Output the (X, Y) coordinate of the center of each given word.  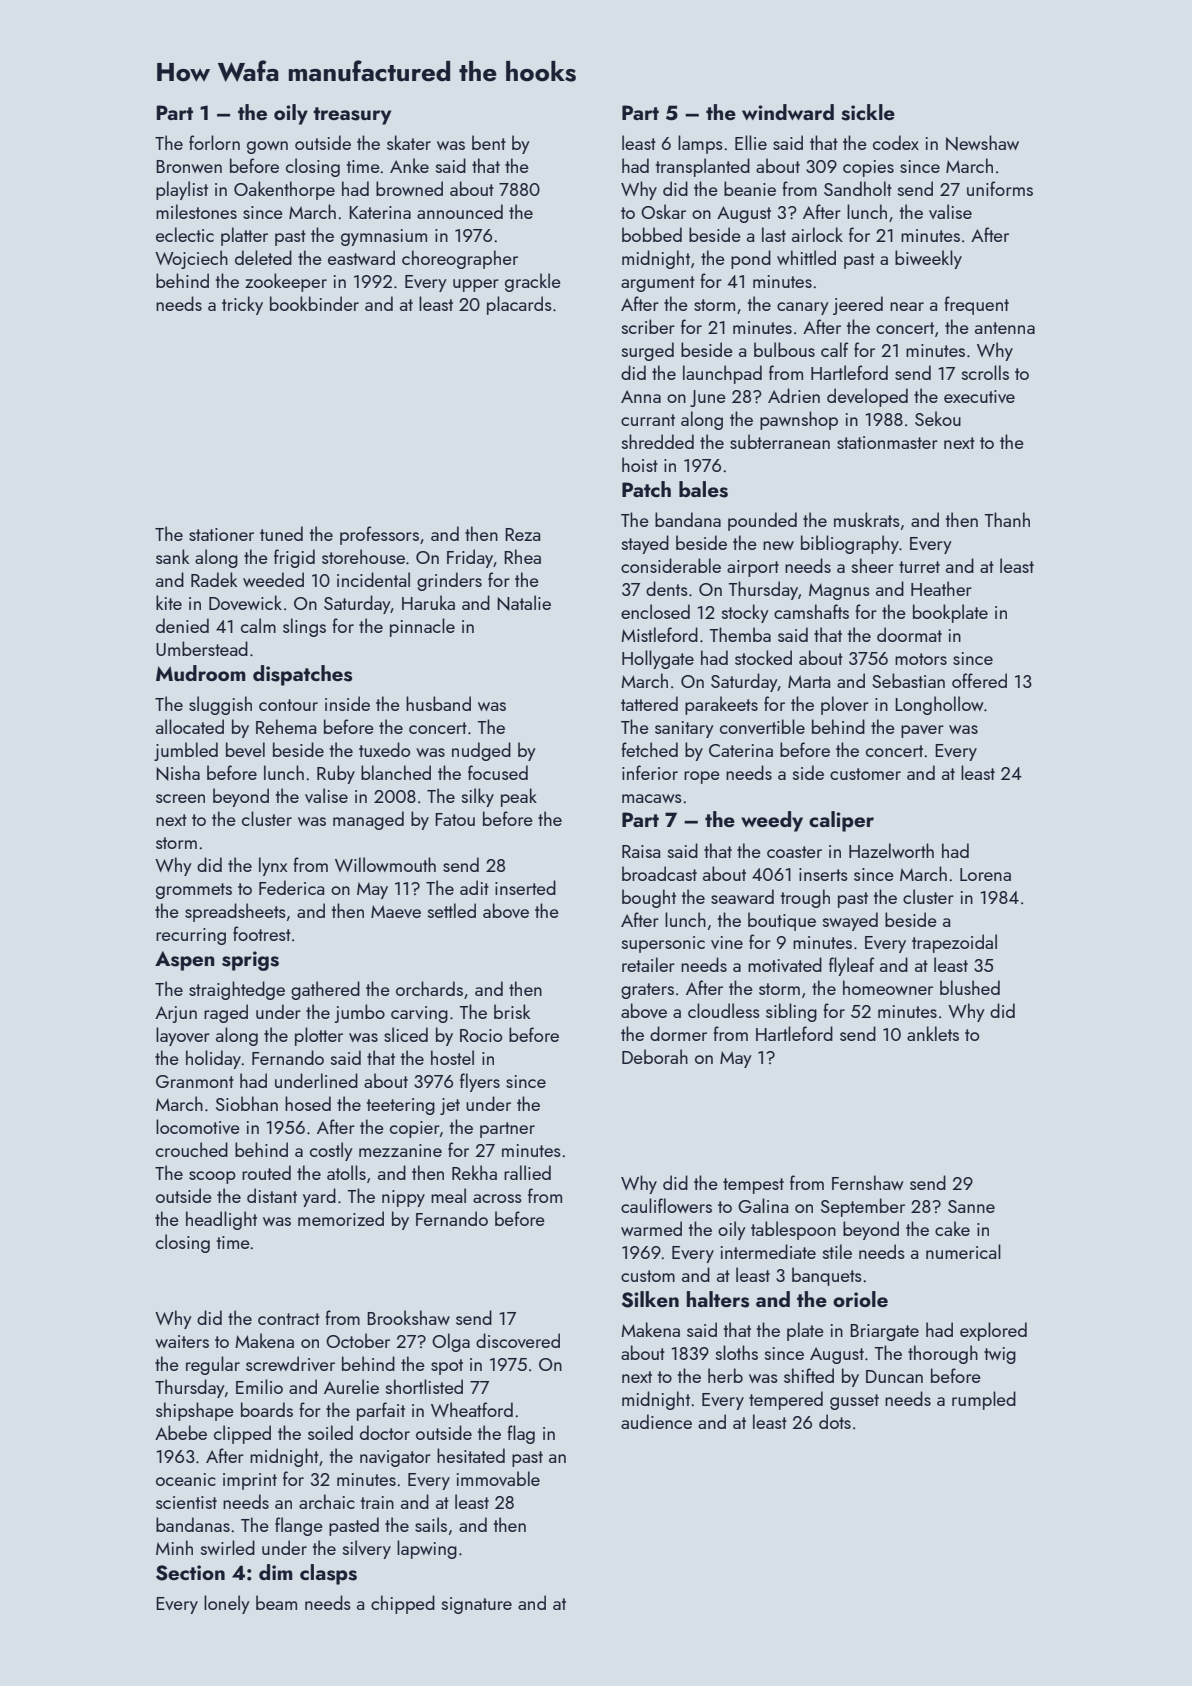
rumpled (984, 1400)
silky (478, 797)
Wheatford (472, 1409)
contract (289, 1319)
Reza (522, 534)
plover (845, 705)
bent (489, 142)
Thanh (1007, 519)
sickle (868, 112)
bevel (245, 749)
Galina (763, 1205)
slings (304, 627)
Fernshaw (868, 1182)
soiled (330, 1432)
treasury (352, 116)
